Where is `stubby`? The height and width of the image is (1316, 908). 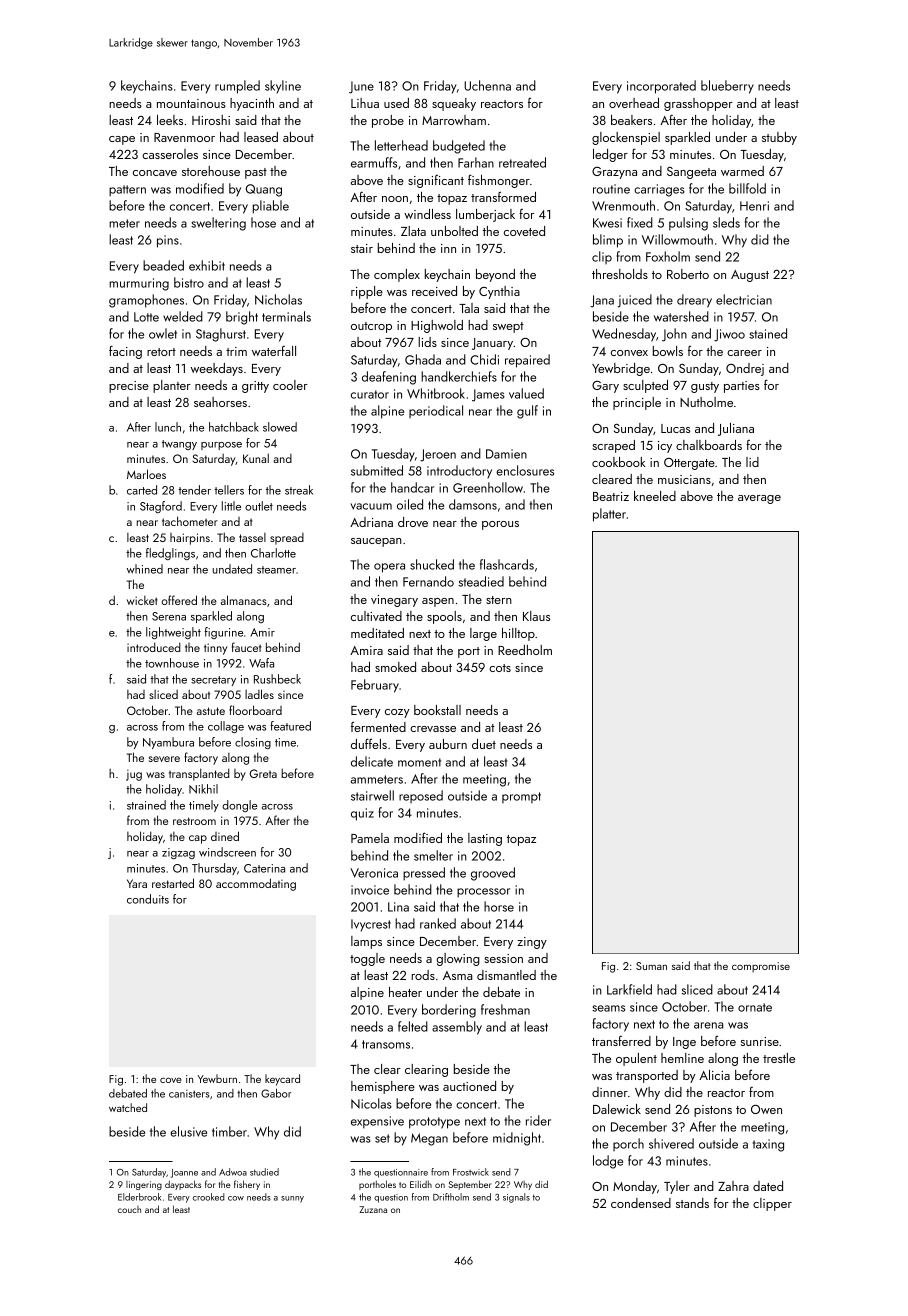
stubby is located at coordinates (779, 138).
